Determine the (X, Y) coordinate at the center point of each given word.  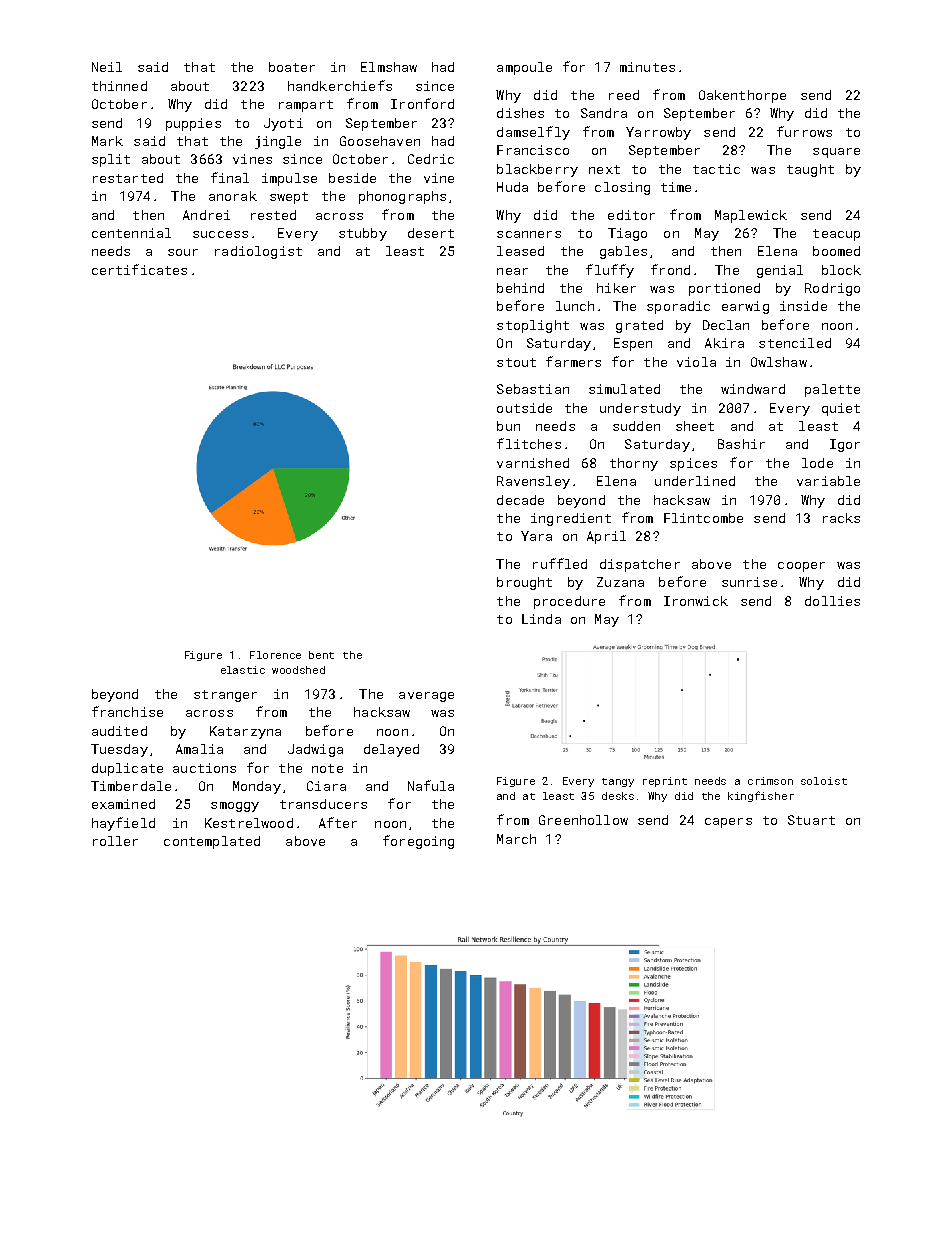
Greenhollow (583, 820)
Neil (107, 67)
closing (622, 188)
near (512, 271)
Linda (541, 619)
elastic (243, 670)
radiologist (258, 252)
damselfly (533, 133)
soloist (824, 781)
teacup (836, 235)
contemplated (212, 842)
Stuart (811, 820)
